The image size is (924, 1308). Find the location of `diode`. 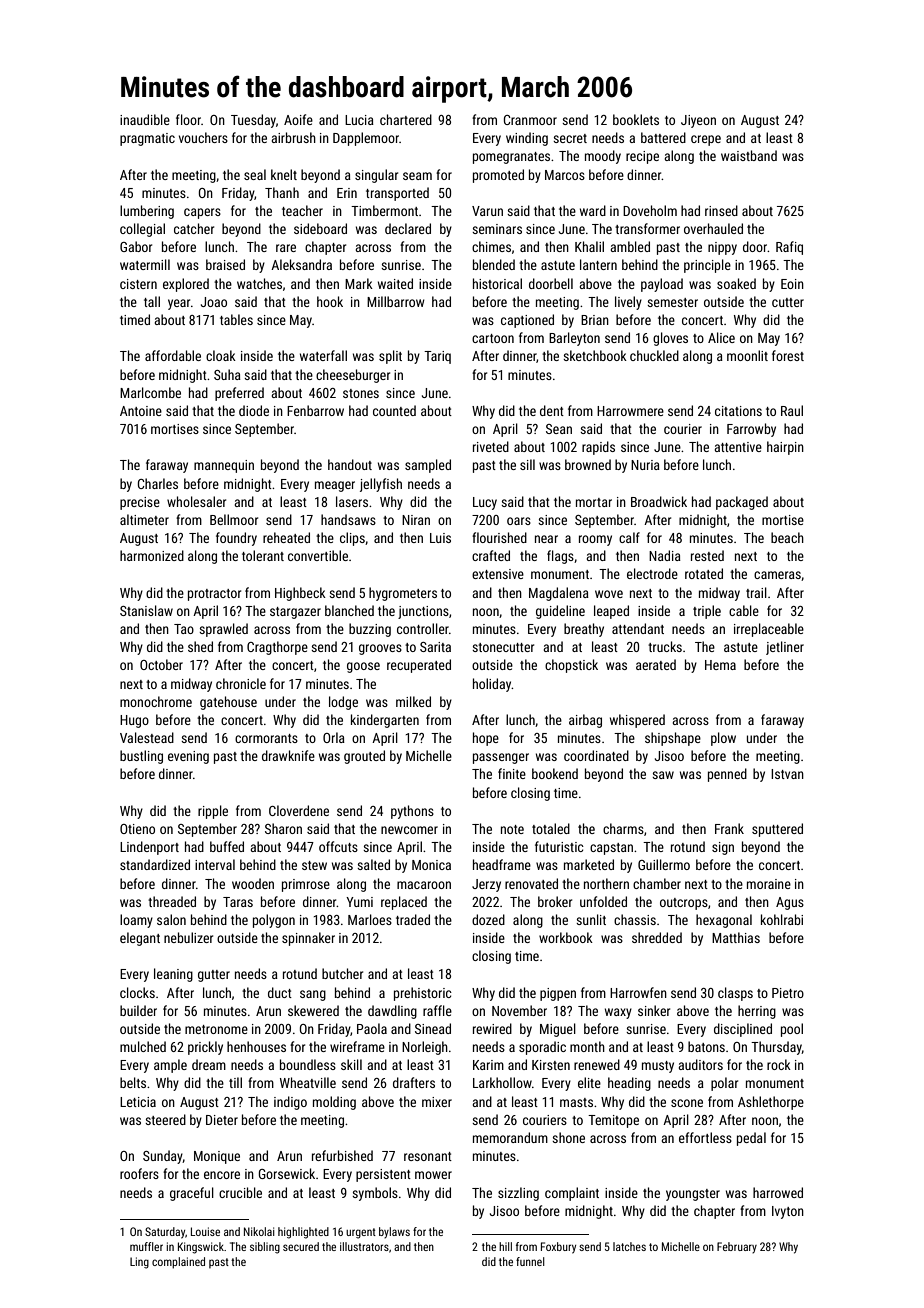

diode is located at coordinates (254, 410).
